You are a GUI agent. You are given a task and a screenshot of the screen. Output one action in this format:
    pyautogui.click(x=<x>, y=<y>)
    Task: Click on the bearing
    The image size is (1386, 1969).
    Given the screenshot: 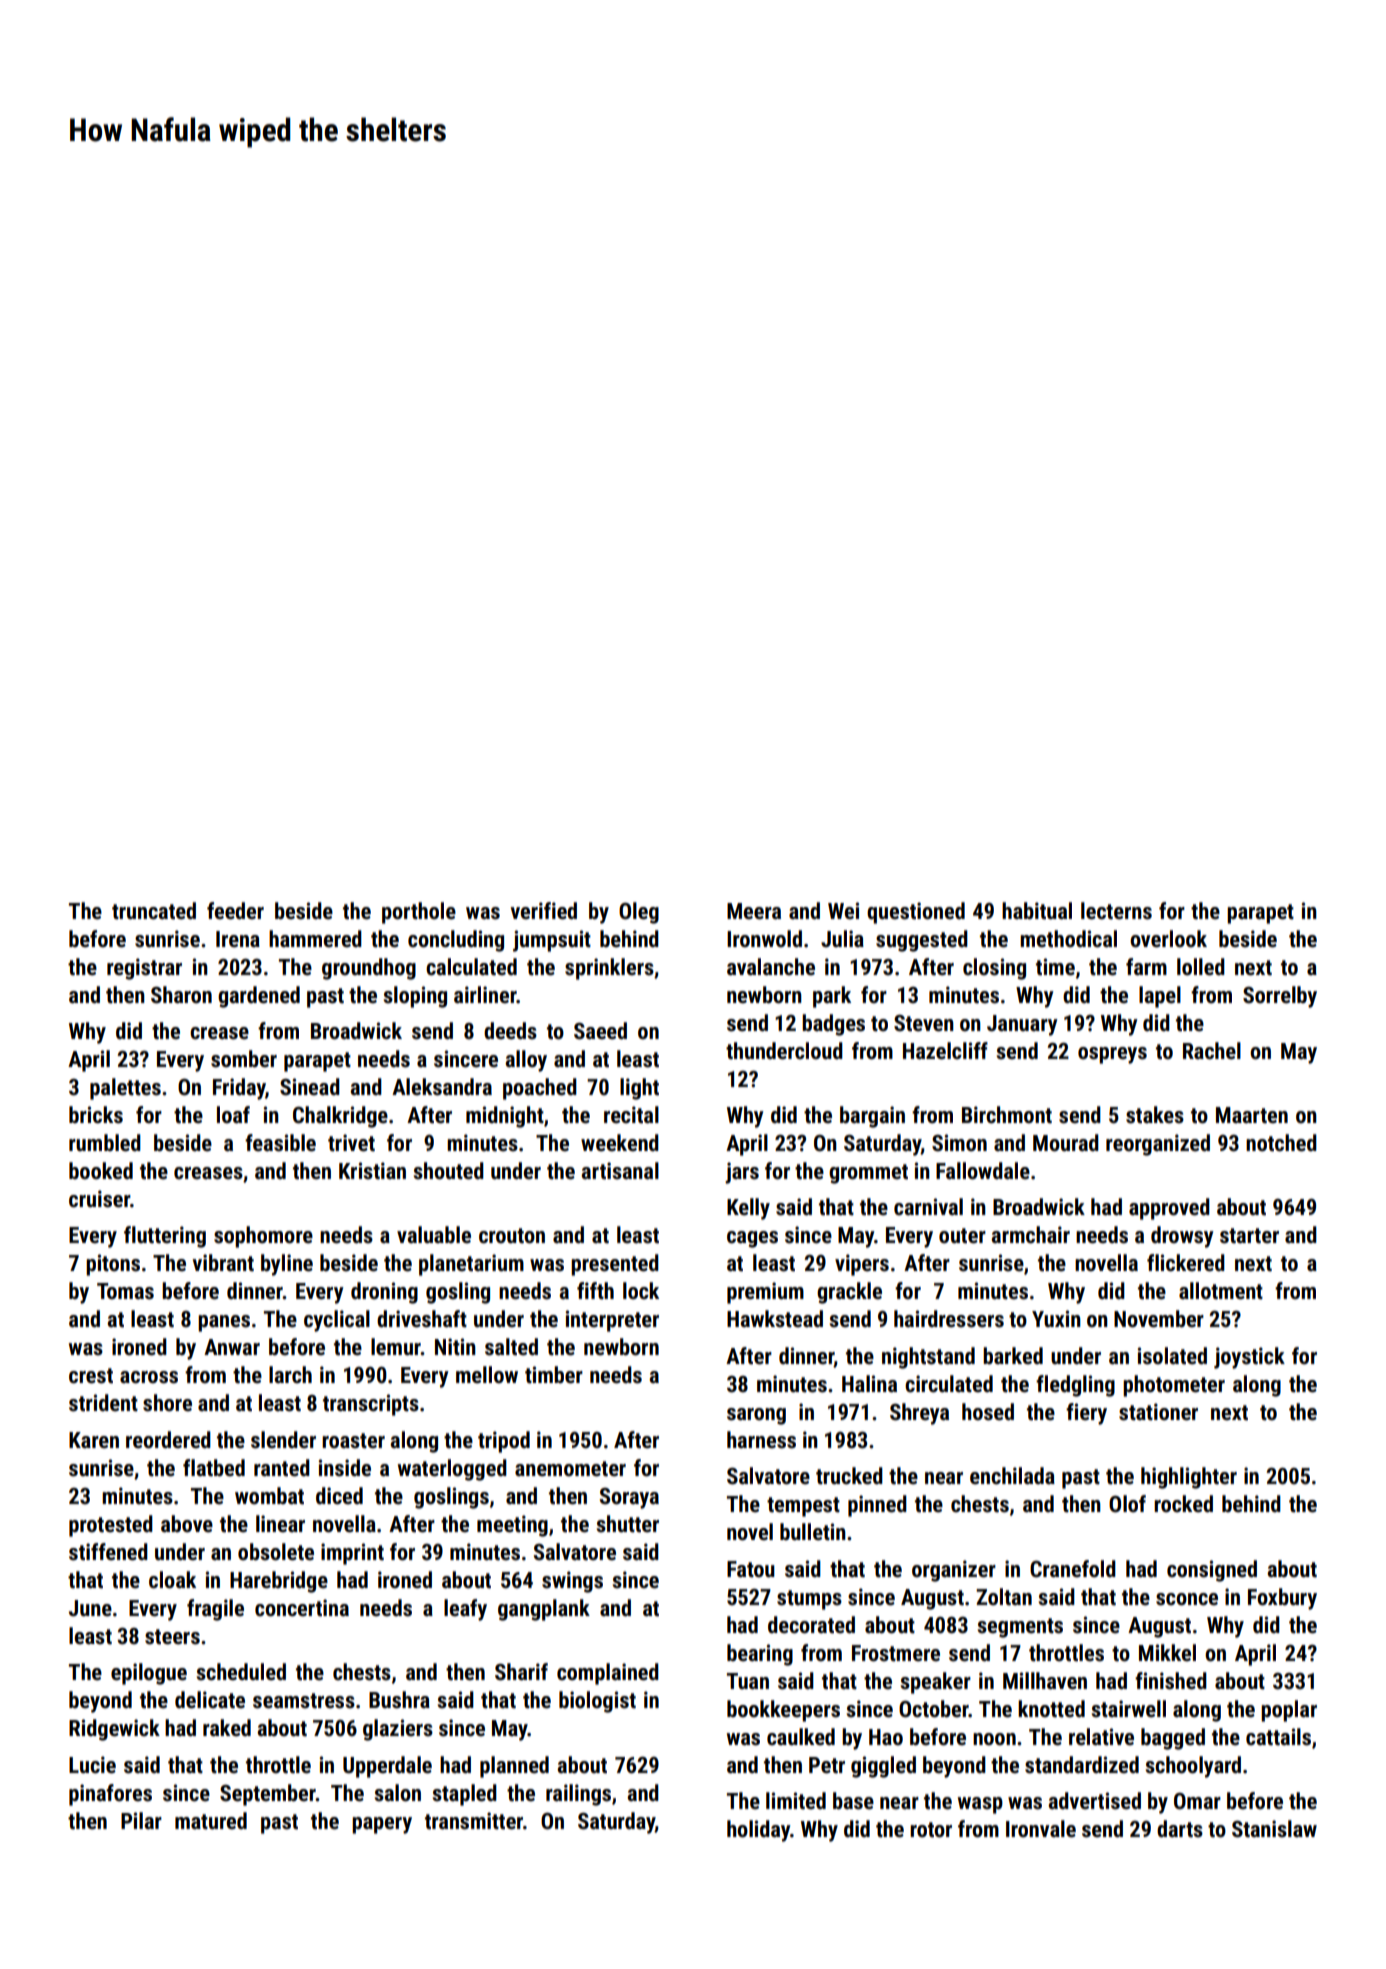 What is the action you would take?
    pyautogui.click(x=760, y=1655)
